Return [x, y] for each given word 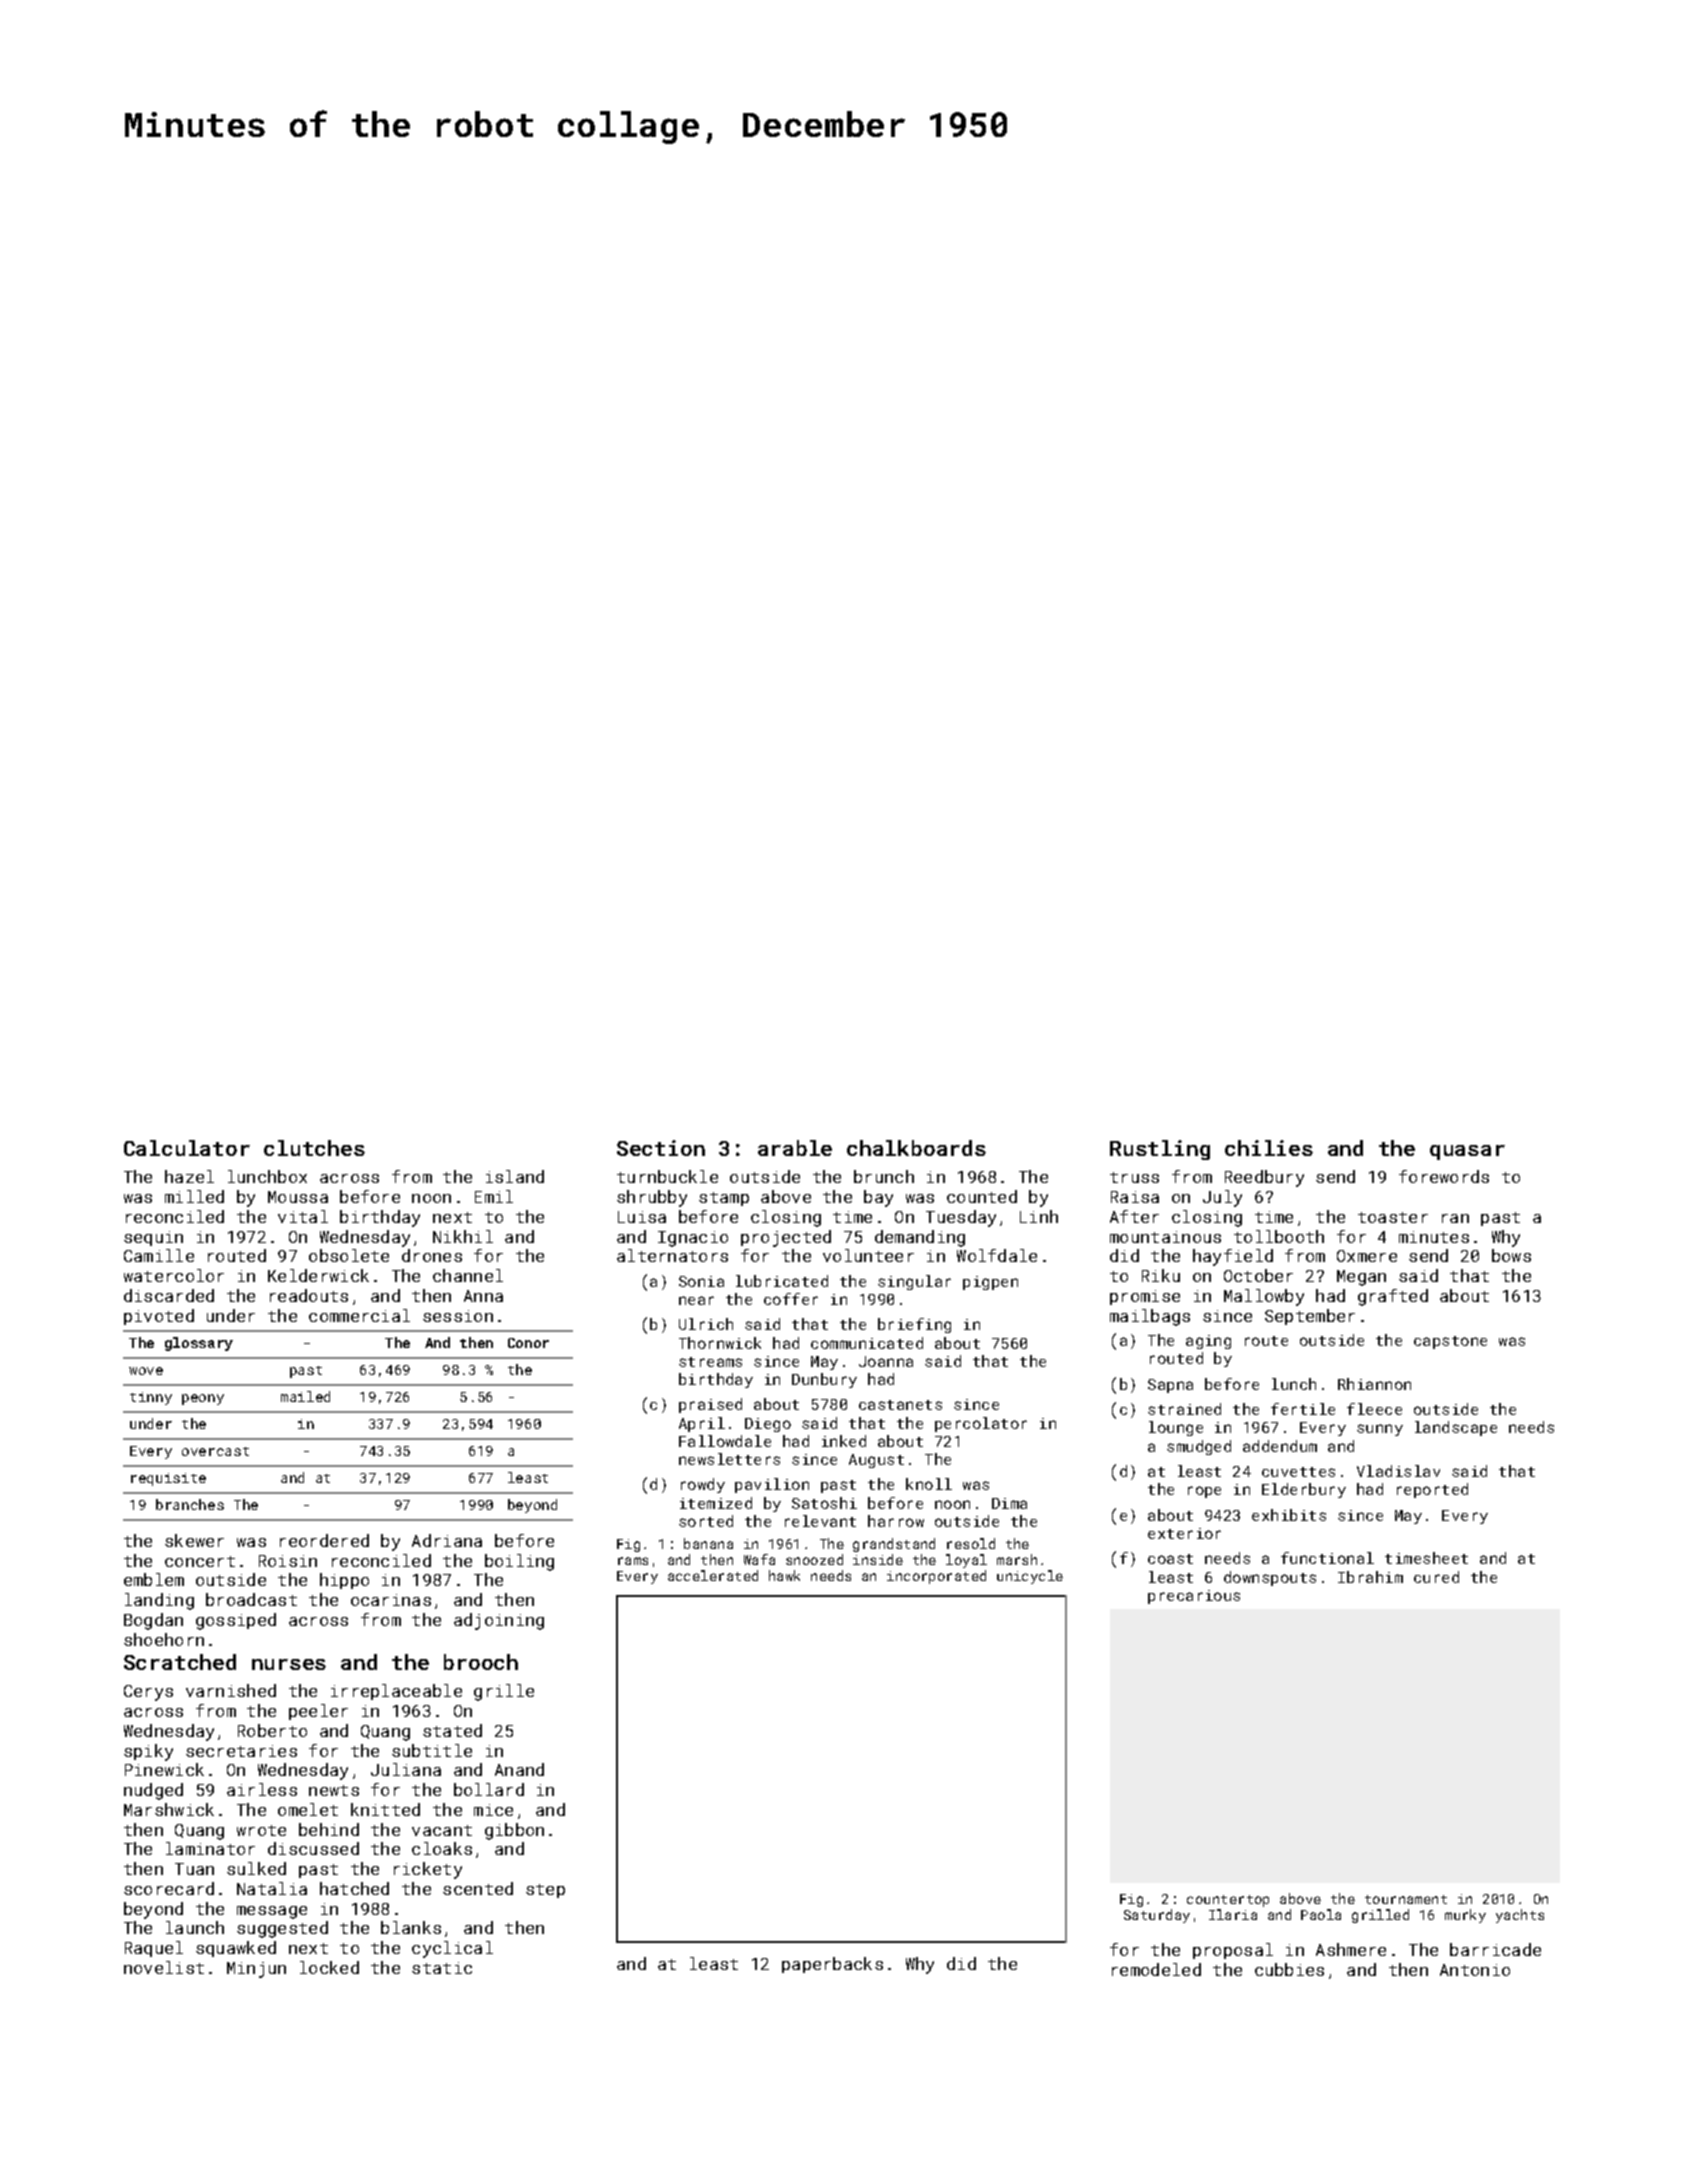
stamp [724, 1199]
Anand [519, 1769]
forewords [1444, 1176]
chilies [1269, 1148]
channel [468, 1275]
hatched [354, 1888]
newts [334, 1790]
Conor [528, 1343]
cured [1436, 1577]
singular [914, 1282]
